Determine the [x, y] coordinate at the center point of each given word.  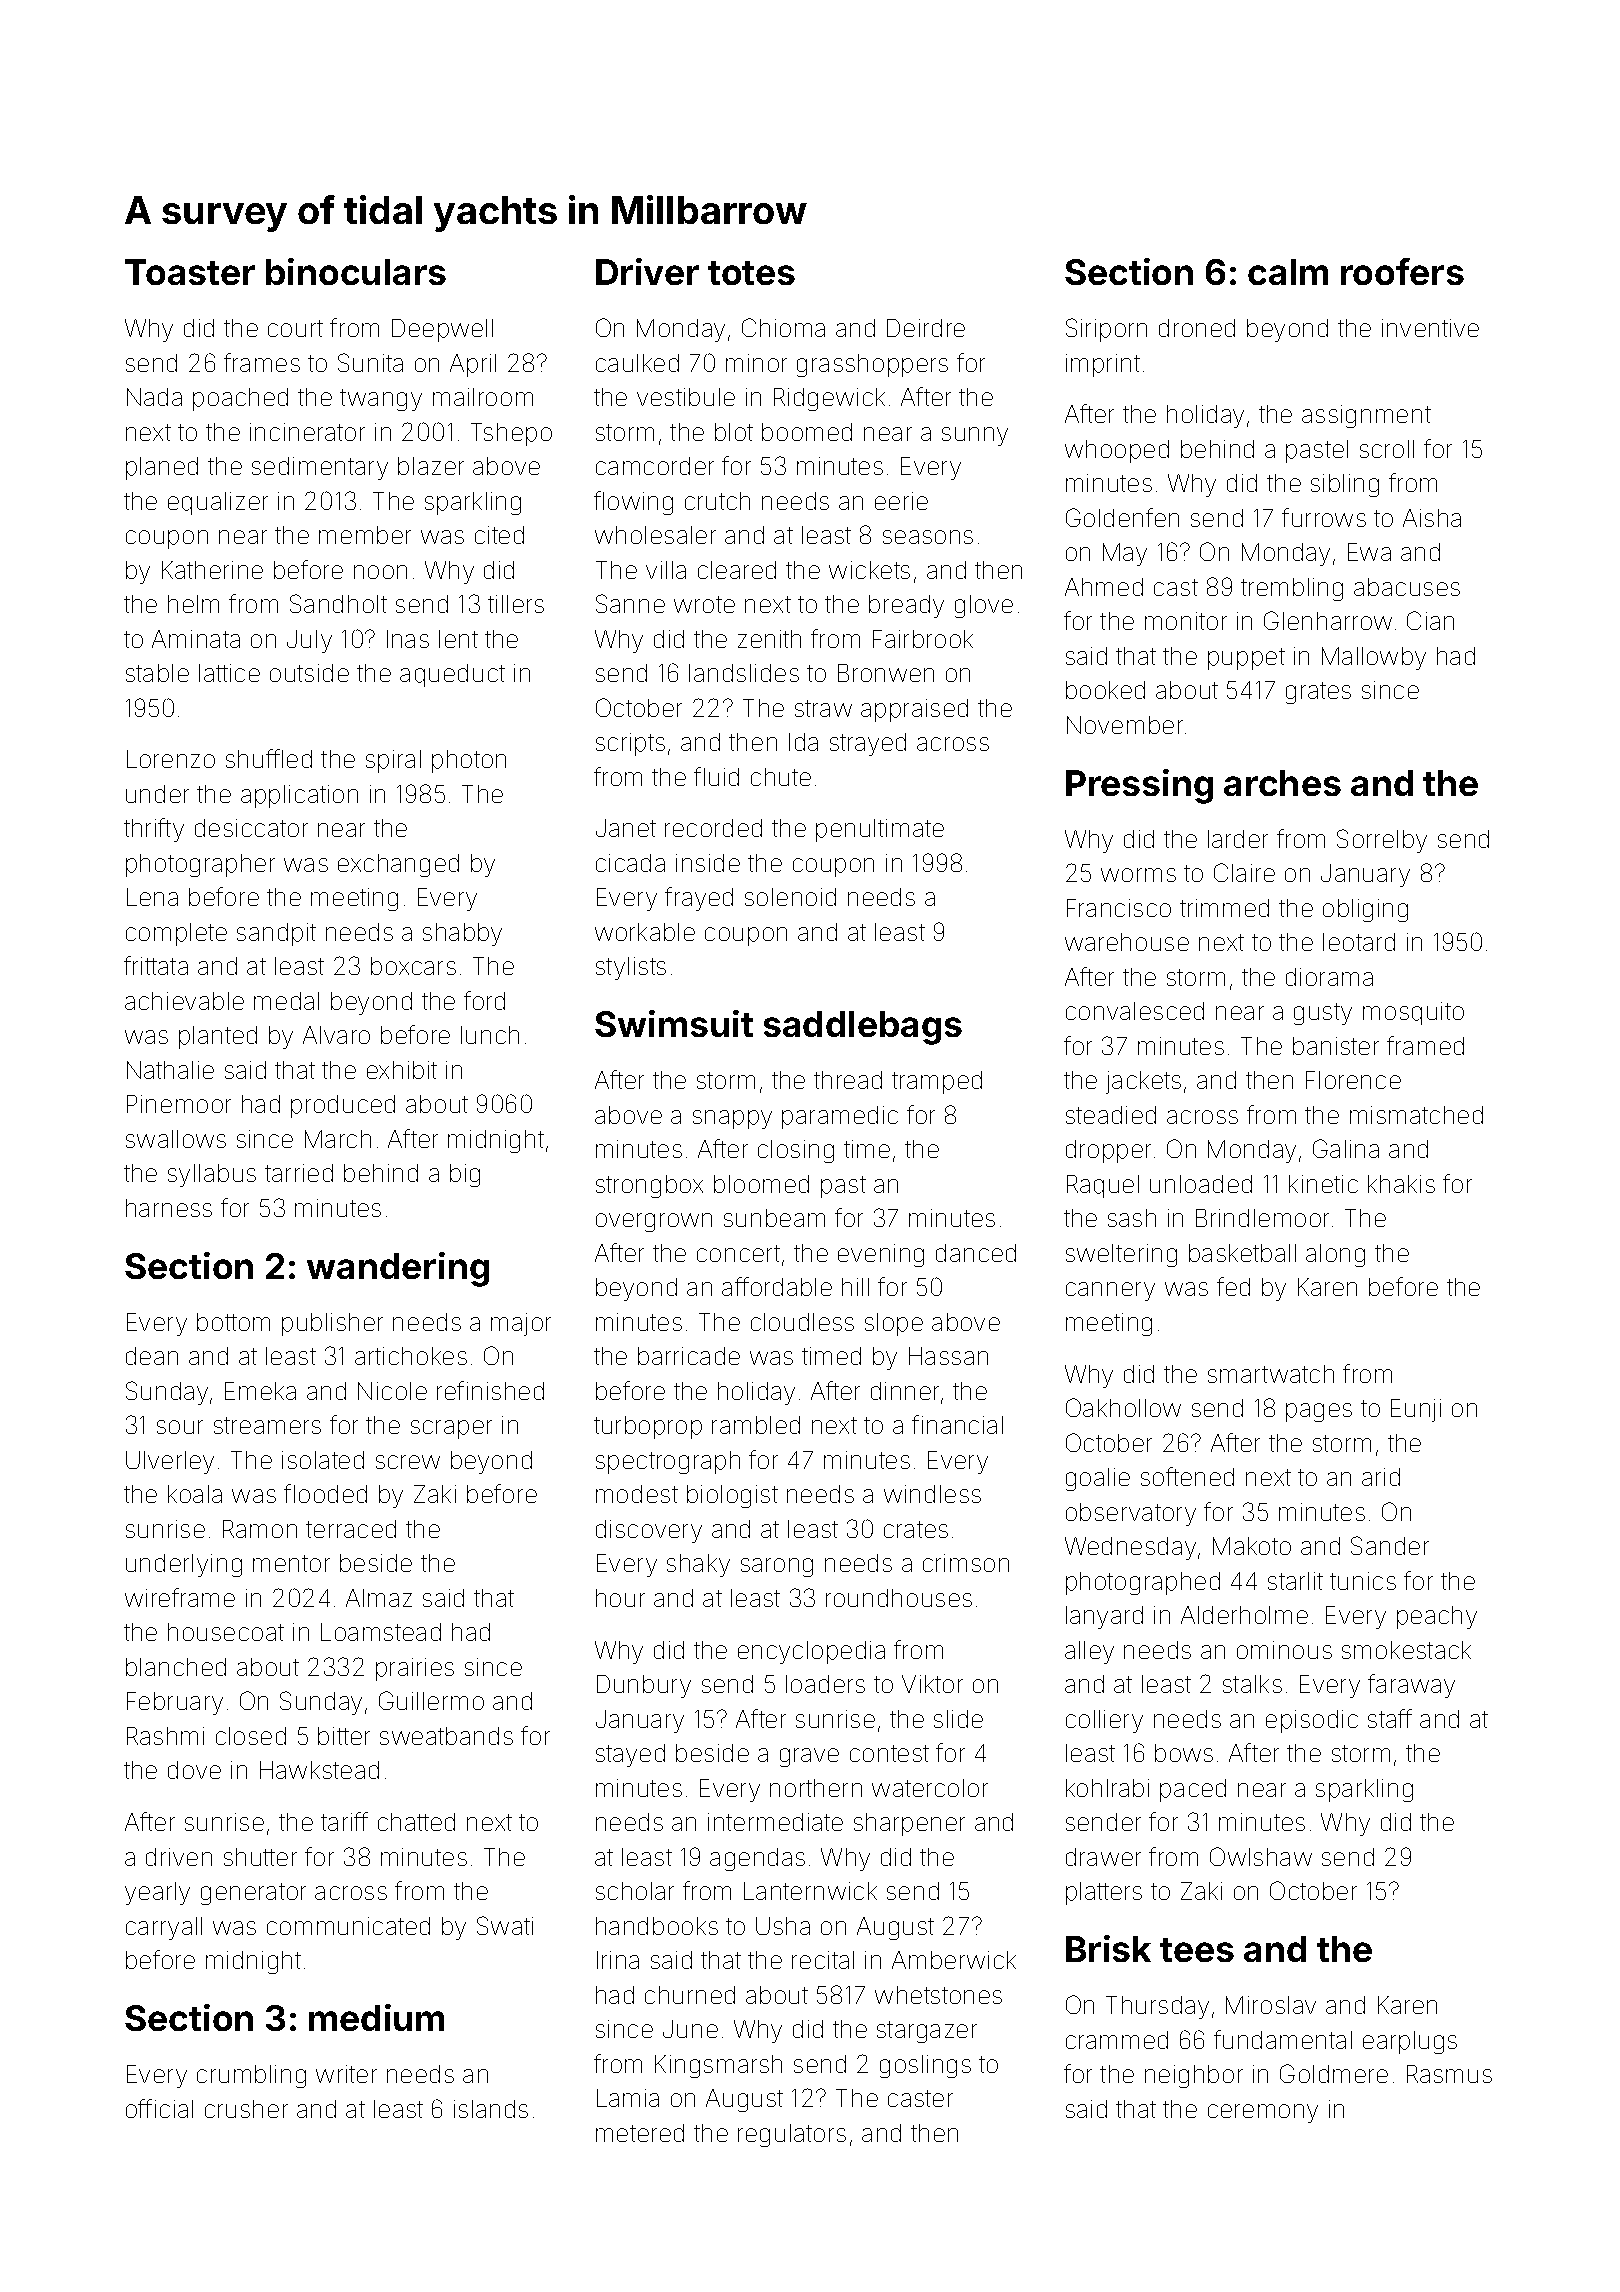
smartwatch [1271, 1374]
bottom [233, 1322]
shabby [462, 934]
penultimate [880, 830]
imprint [1103, 365]
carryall [164, 1928]
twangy [381, 400]
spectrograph [668, 1462]
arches [1282, 783]
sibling [1345, 485]
